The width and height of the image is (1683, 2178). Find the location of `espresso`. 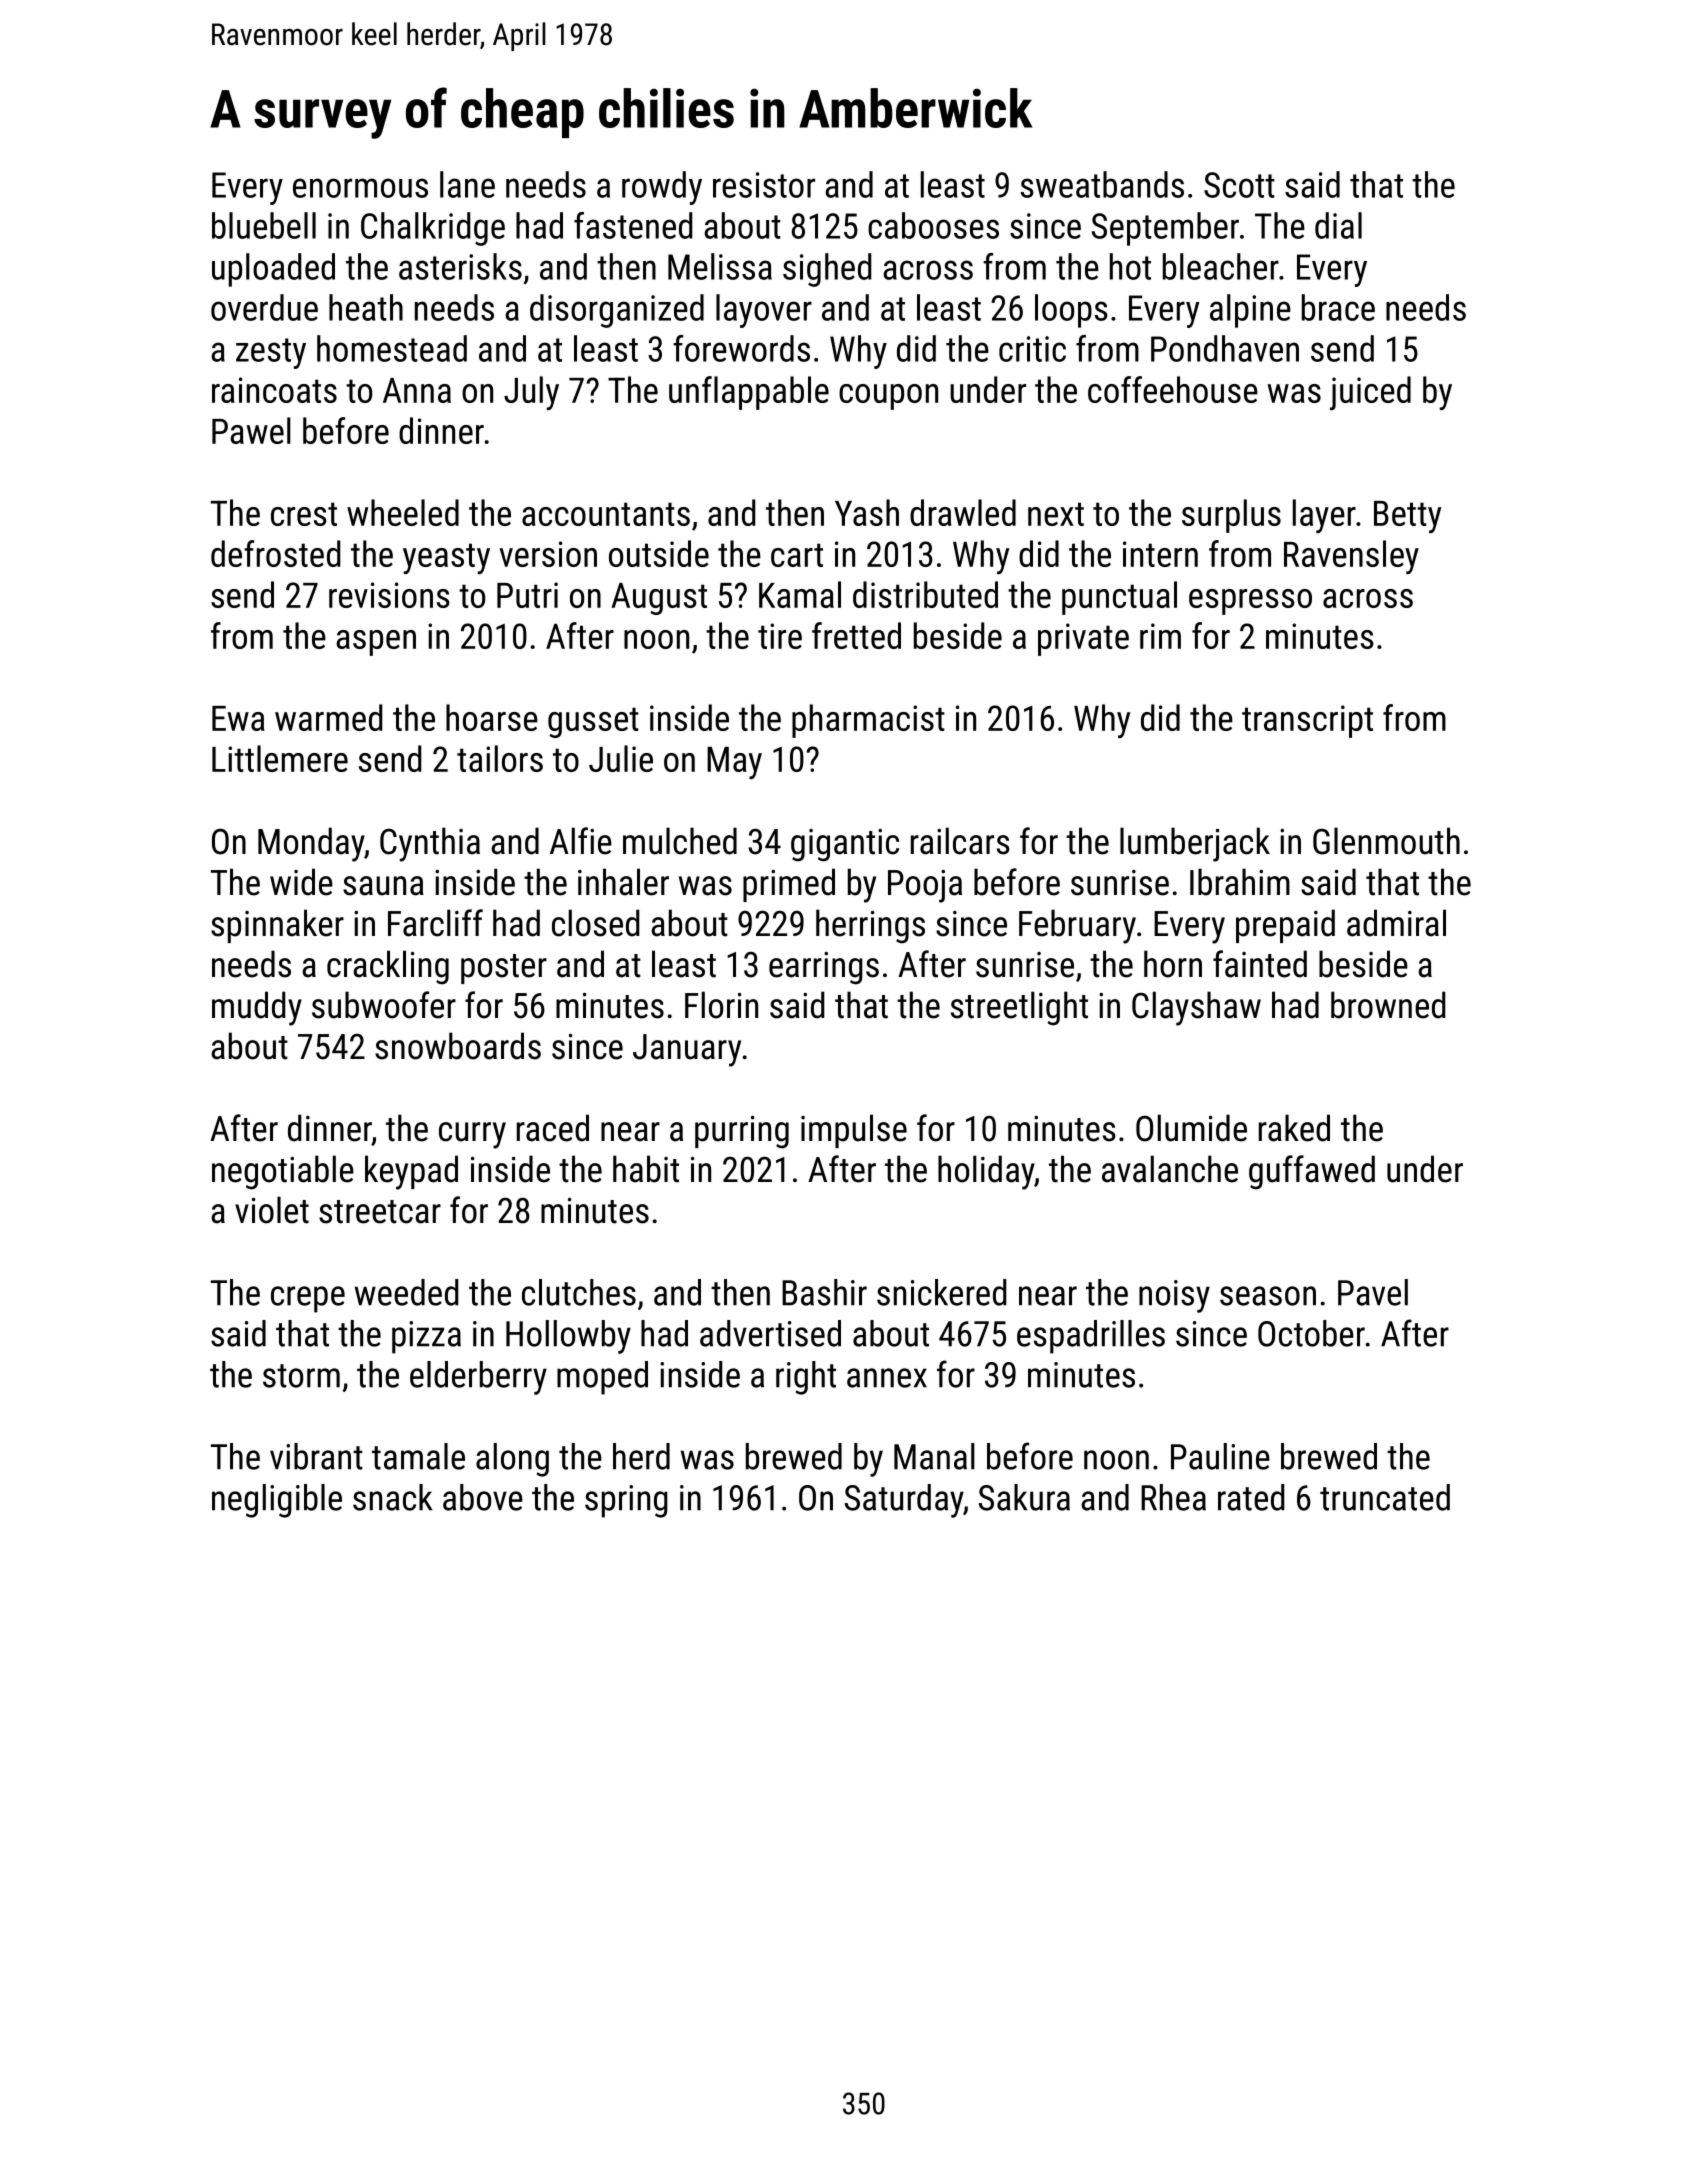

espresso is located at coordinates (1250, 602).
